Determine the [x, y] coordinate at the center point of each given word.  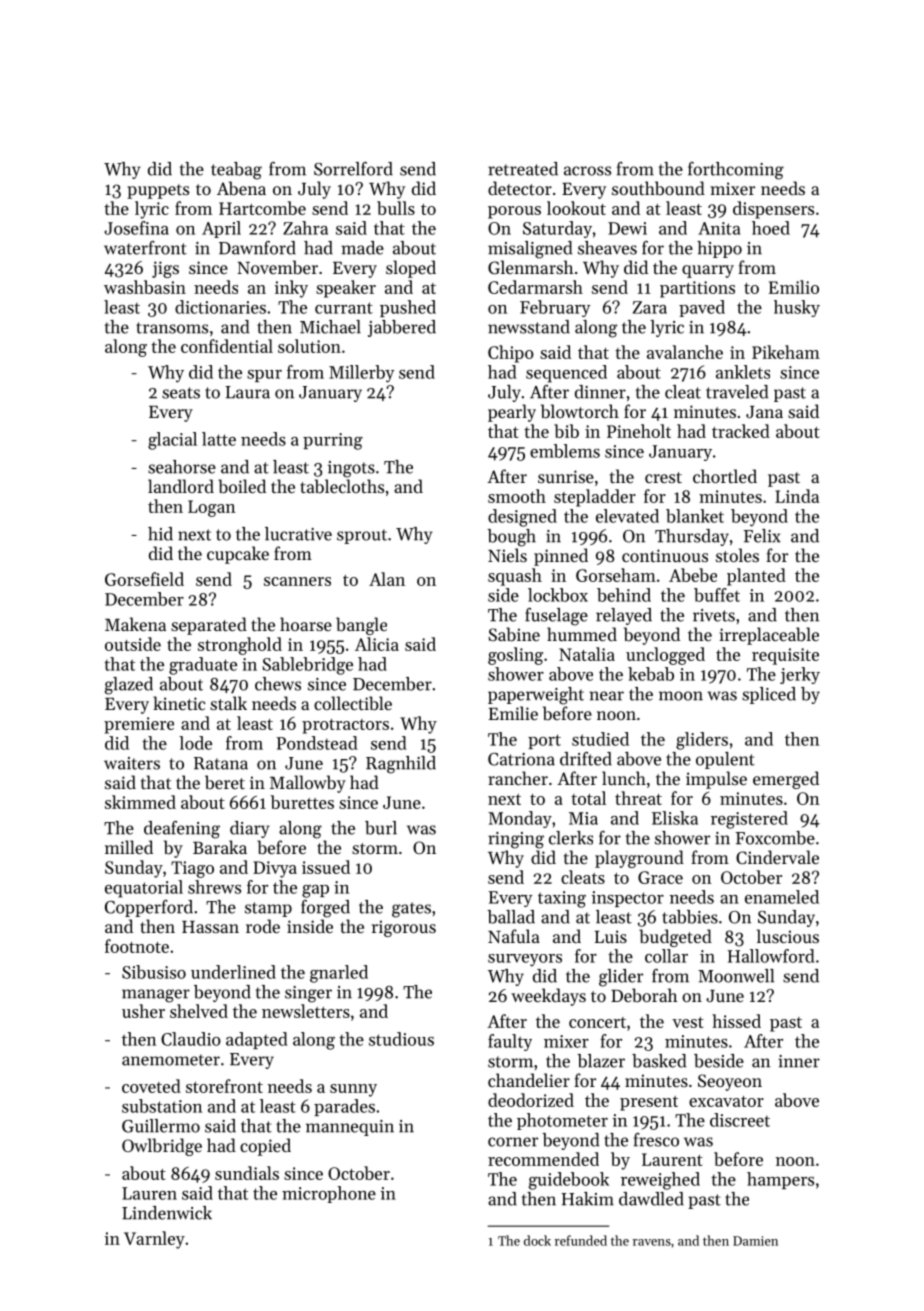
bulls [396, 208]
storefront [224, 1086]
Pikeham [786, 352]
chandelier [529, 1080]
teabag [236, 171]
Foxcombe [775, 838]
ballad [511, 917]
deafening [182, 830]
